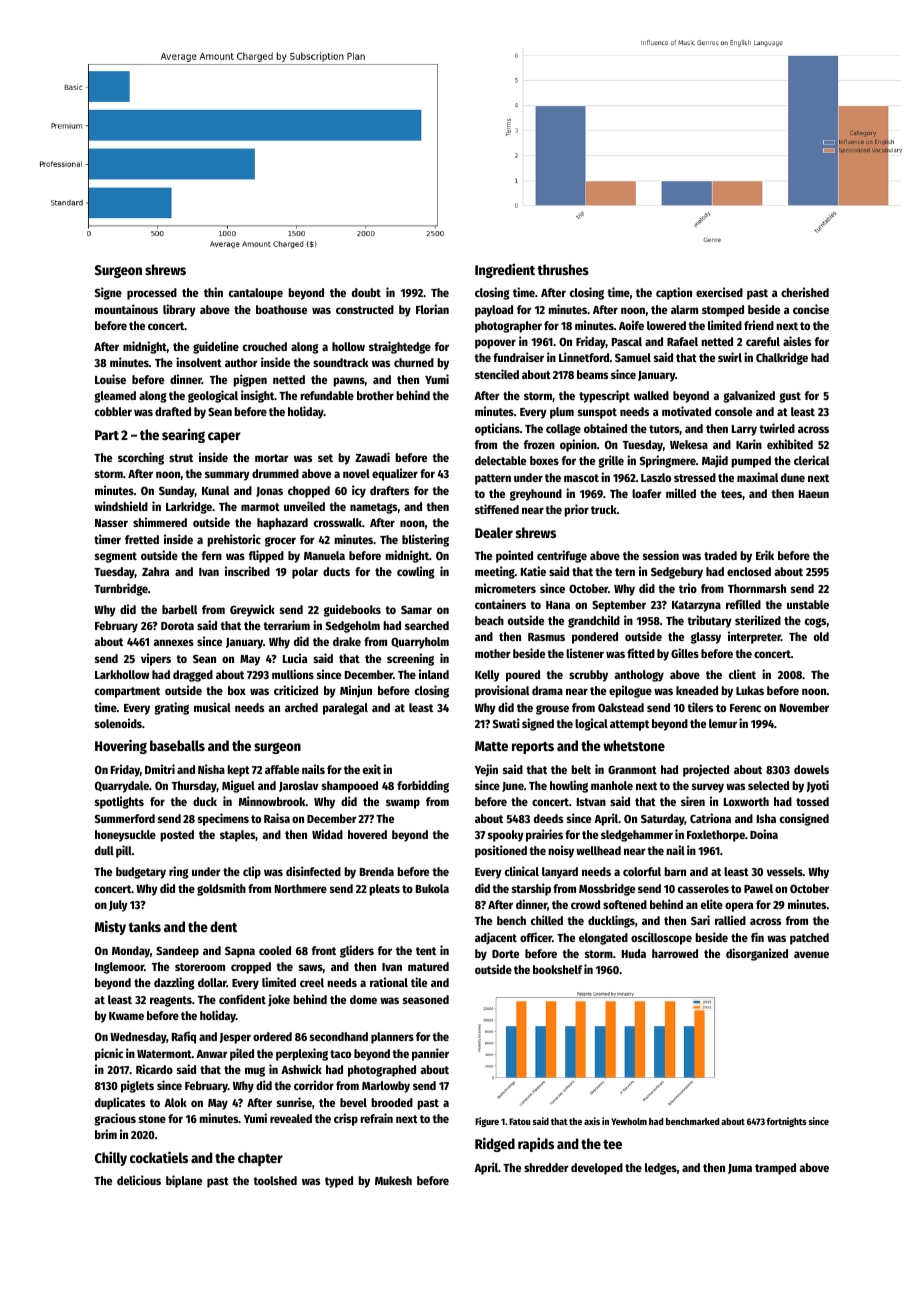  What do you see at coordinates (286, 625) in the screenshot?
I see `terrarium` at bounding box center [286, 625].
